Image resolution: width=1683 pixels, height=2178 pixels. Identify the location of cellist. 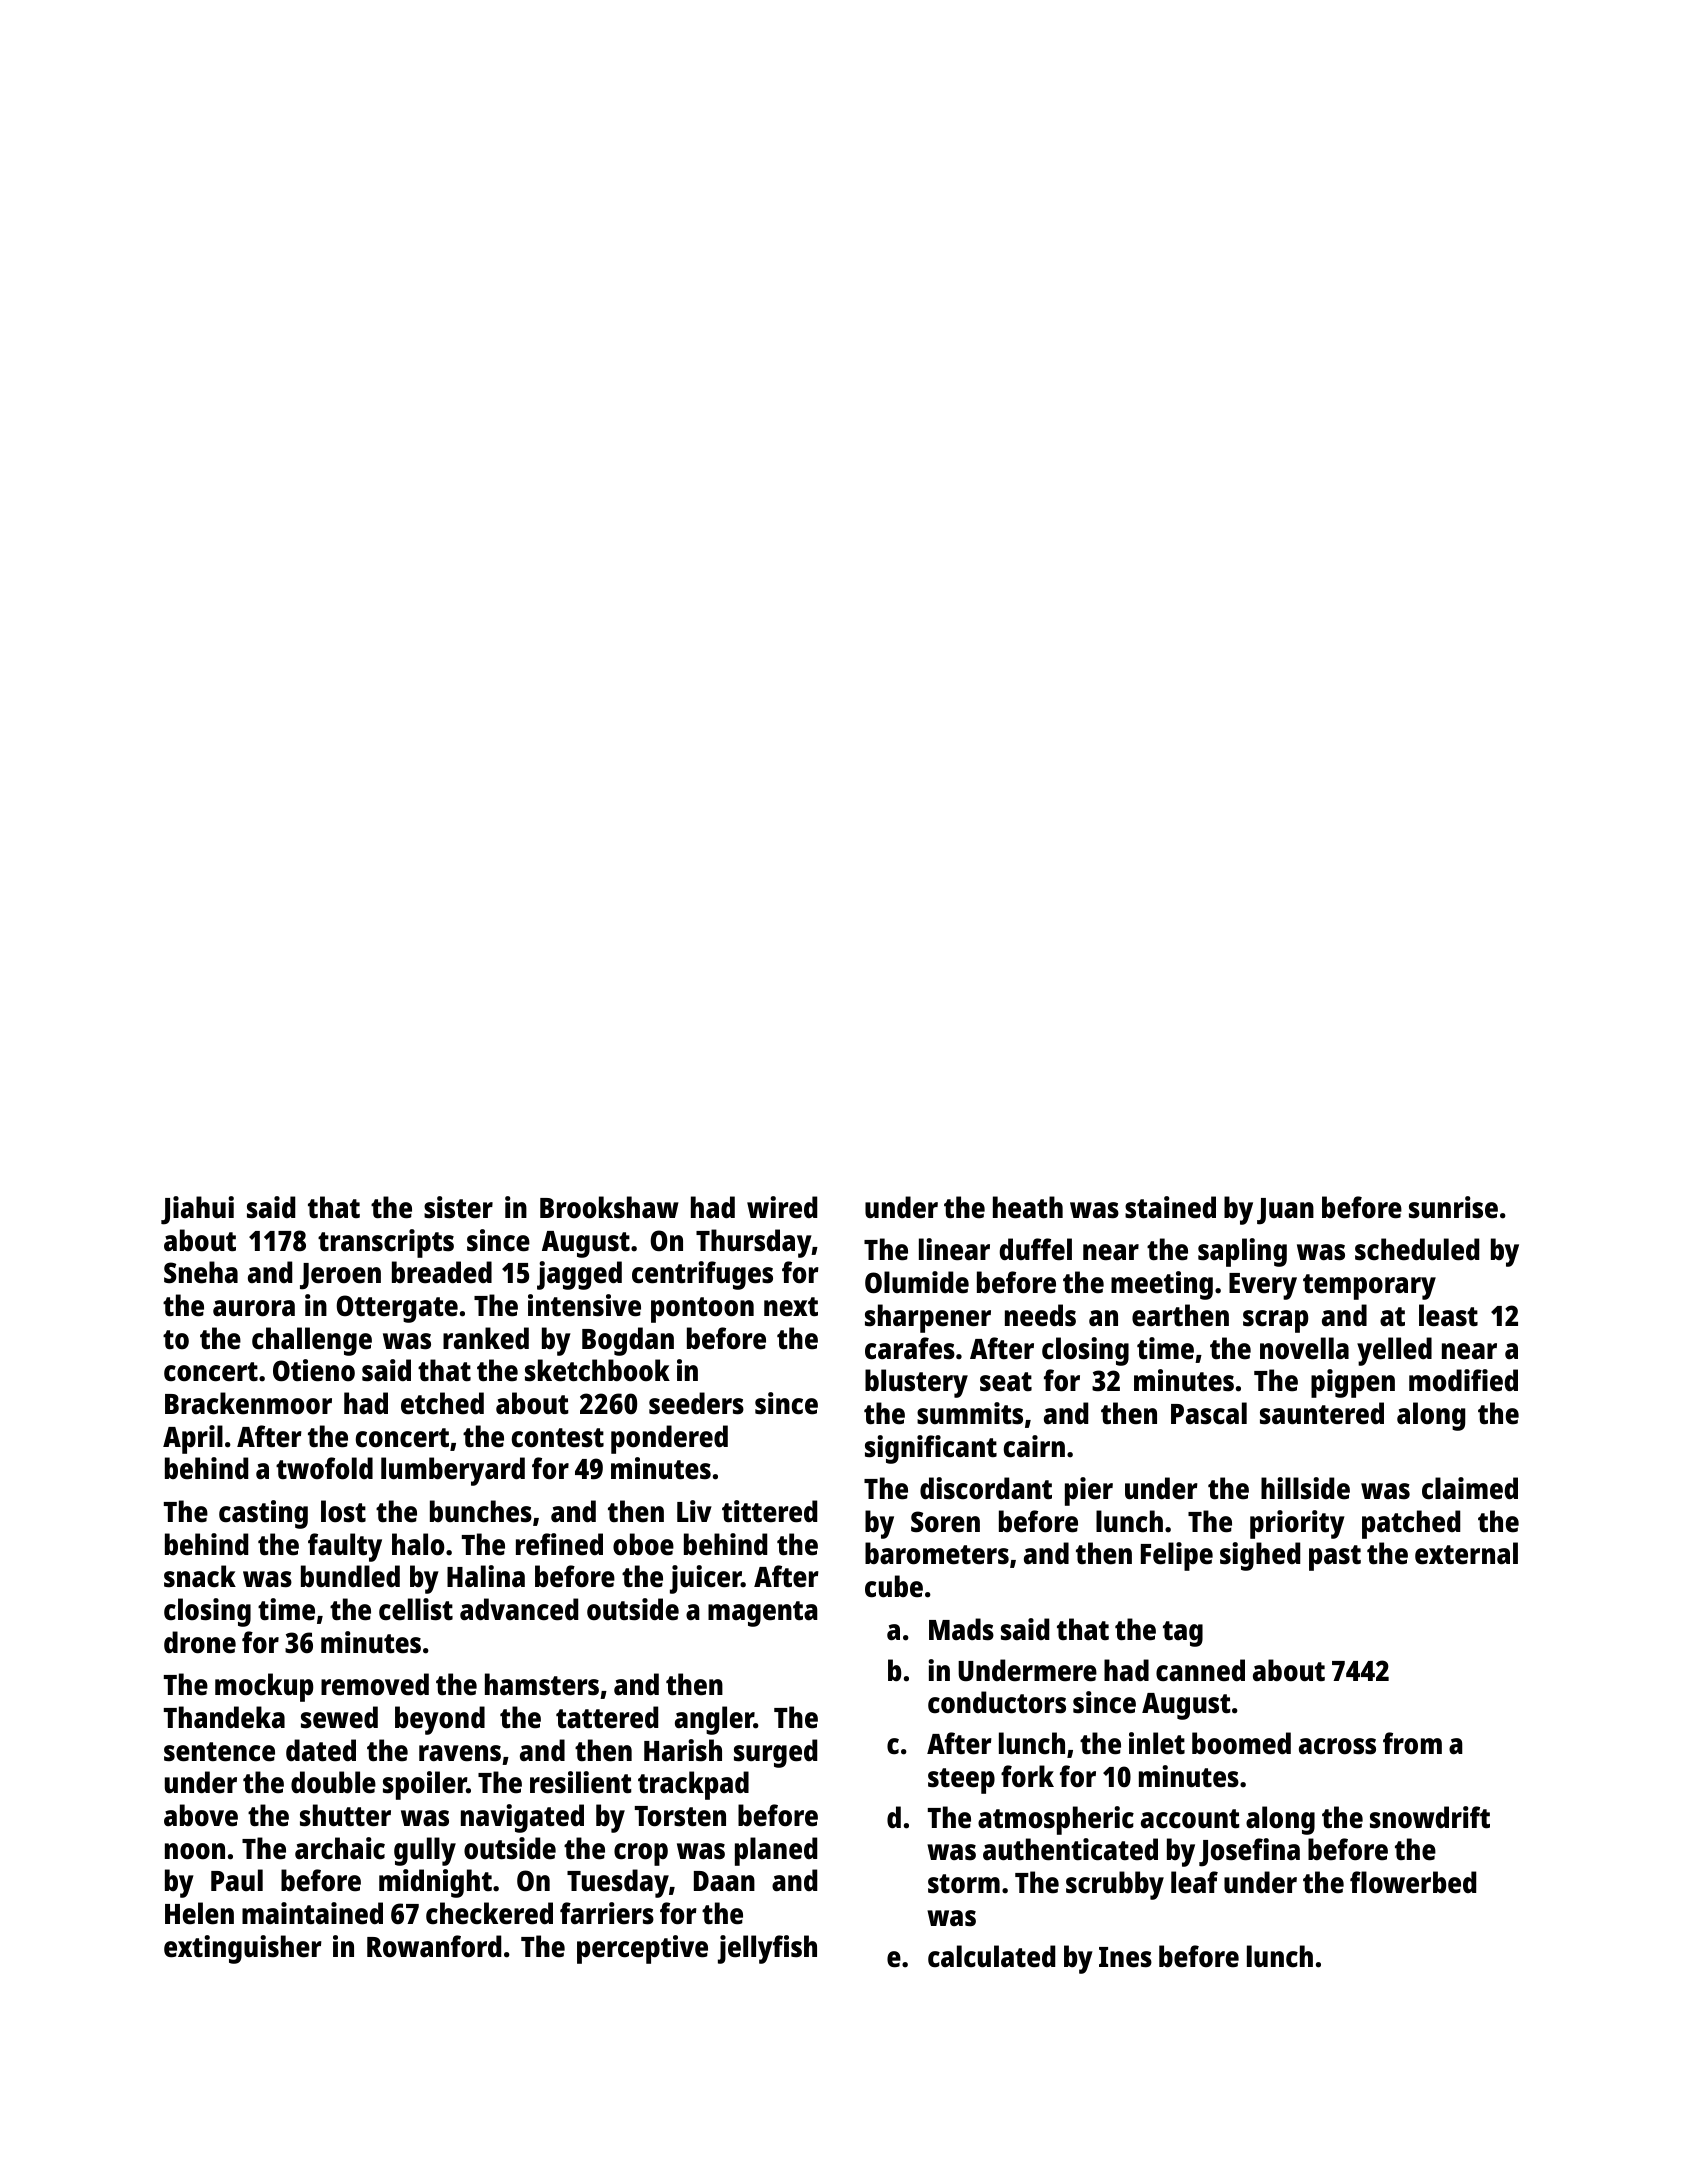
(416, 1609).
